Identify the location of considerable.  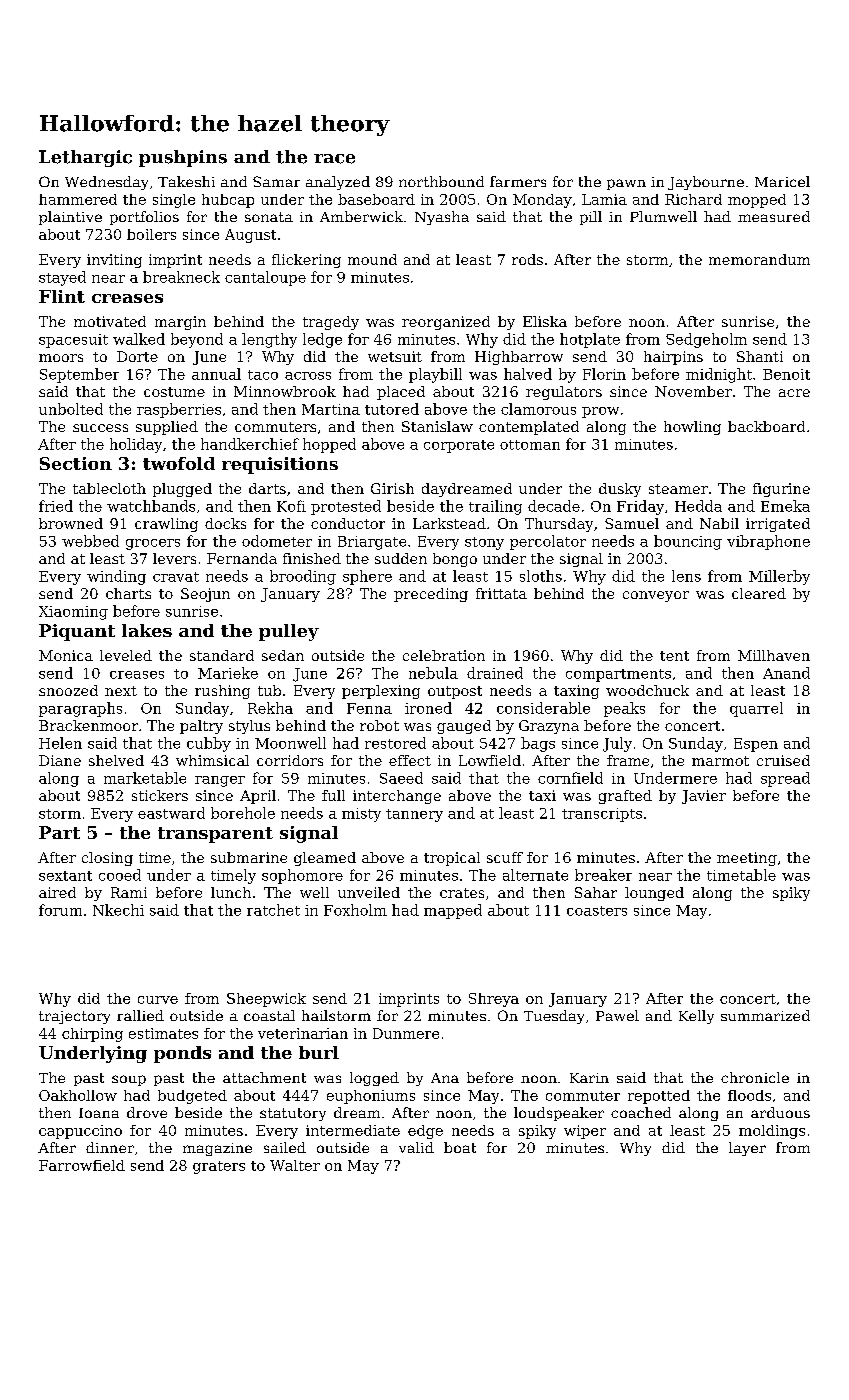
(543, 708).
